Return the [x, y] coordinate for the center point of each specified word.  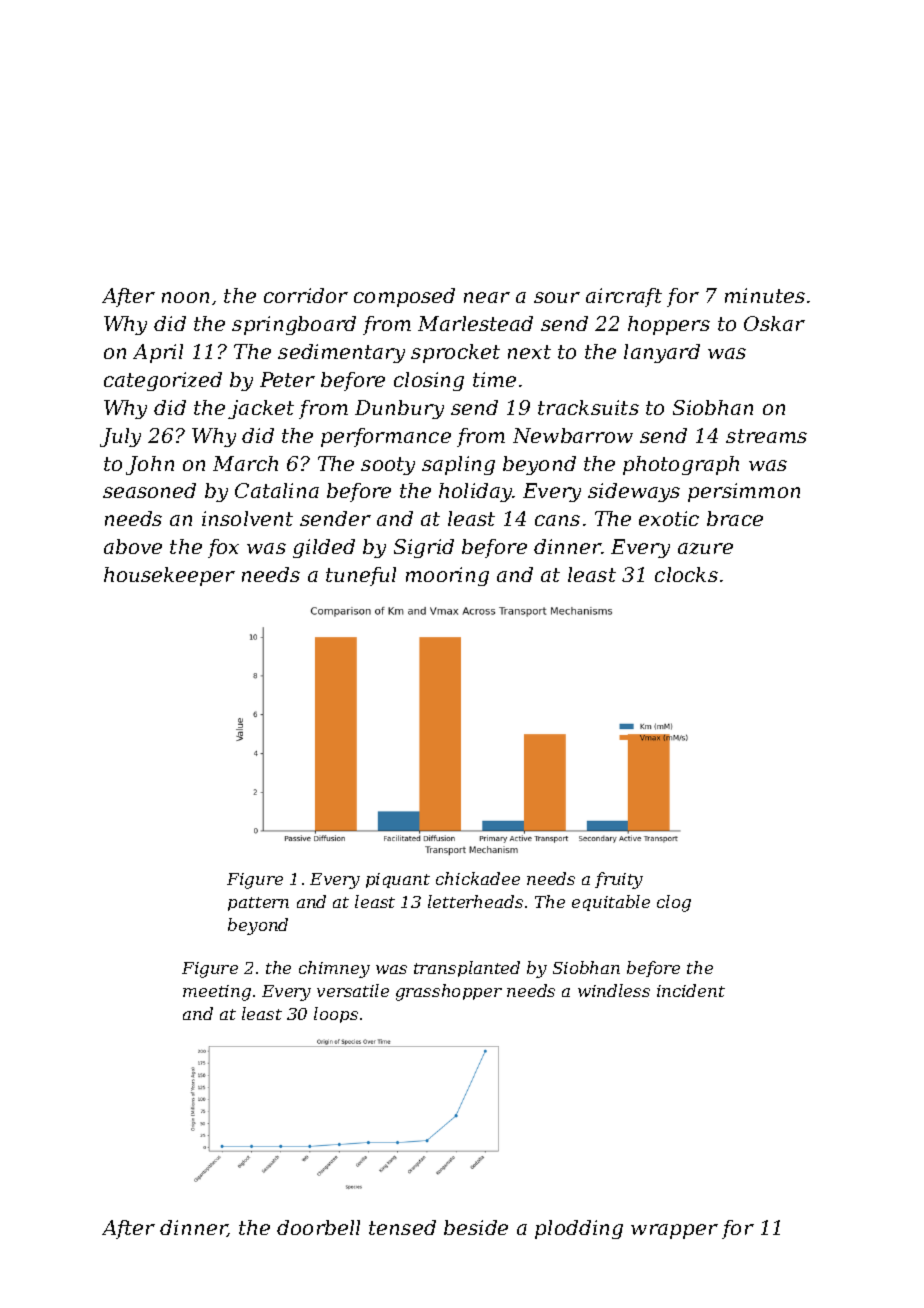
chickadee [478, 878]
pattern [258, 904]
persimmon [744, 492]
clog [674, 903]
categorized [163, 381]
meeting [217, 993]
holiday [476, 492]
